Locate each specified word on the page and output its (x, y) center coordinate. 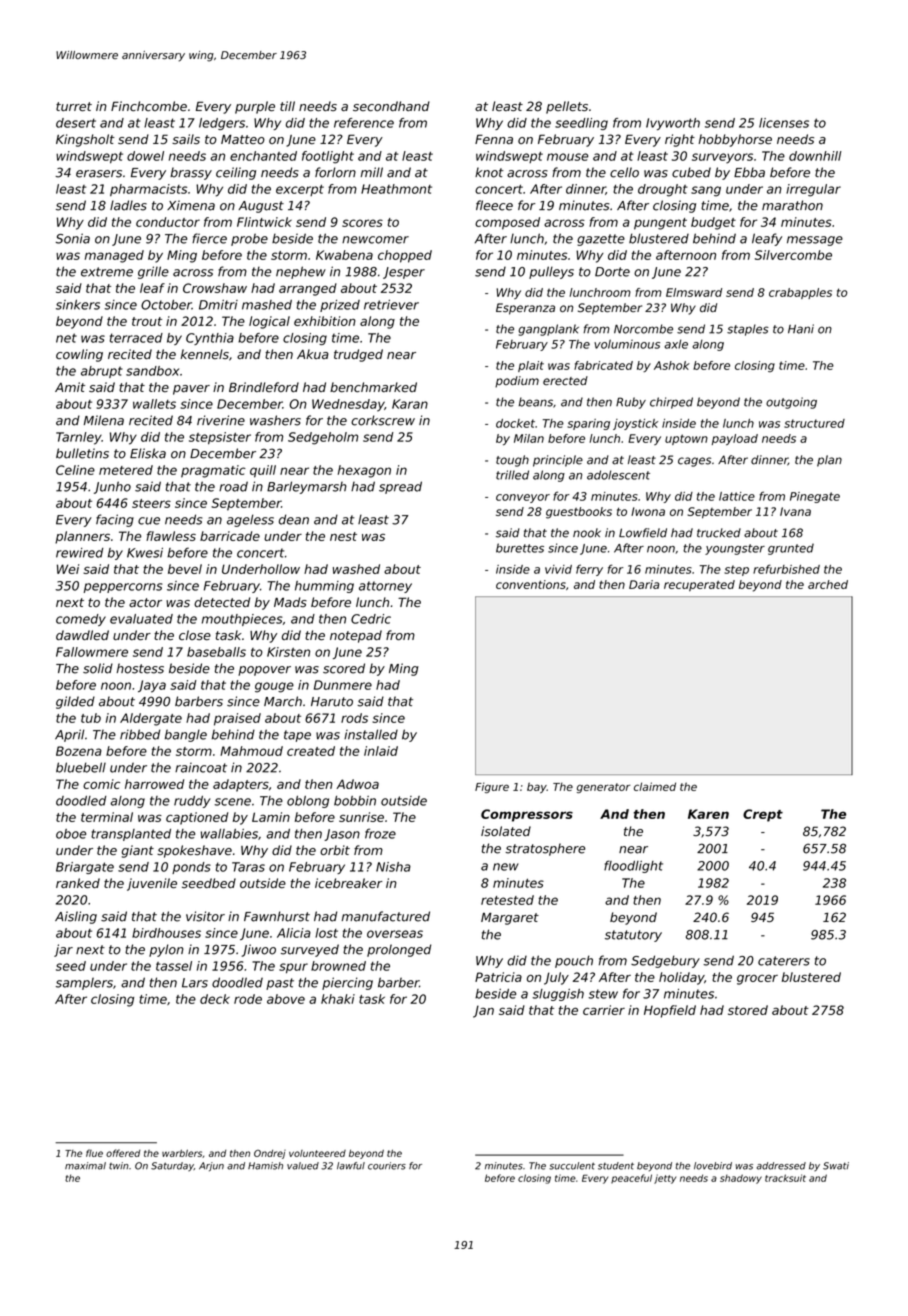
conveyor (523, 498)
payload (735, 440)
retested (507, 900)
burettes (520, 548)
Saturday (172, 1166)
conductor (168, 222)
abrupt (102, 372)
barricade (230, 536)
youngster (735, 549)
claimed (655, 786)
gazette (601, 240)
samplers (84, 983)
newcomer (375, 240)
